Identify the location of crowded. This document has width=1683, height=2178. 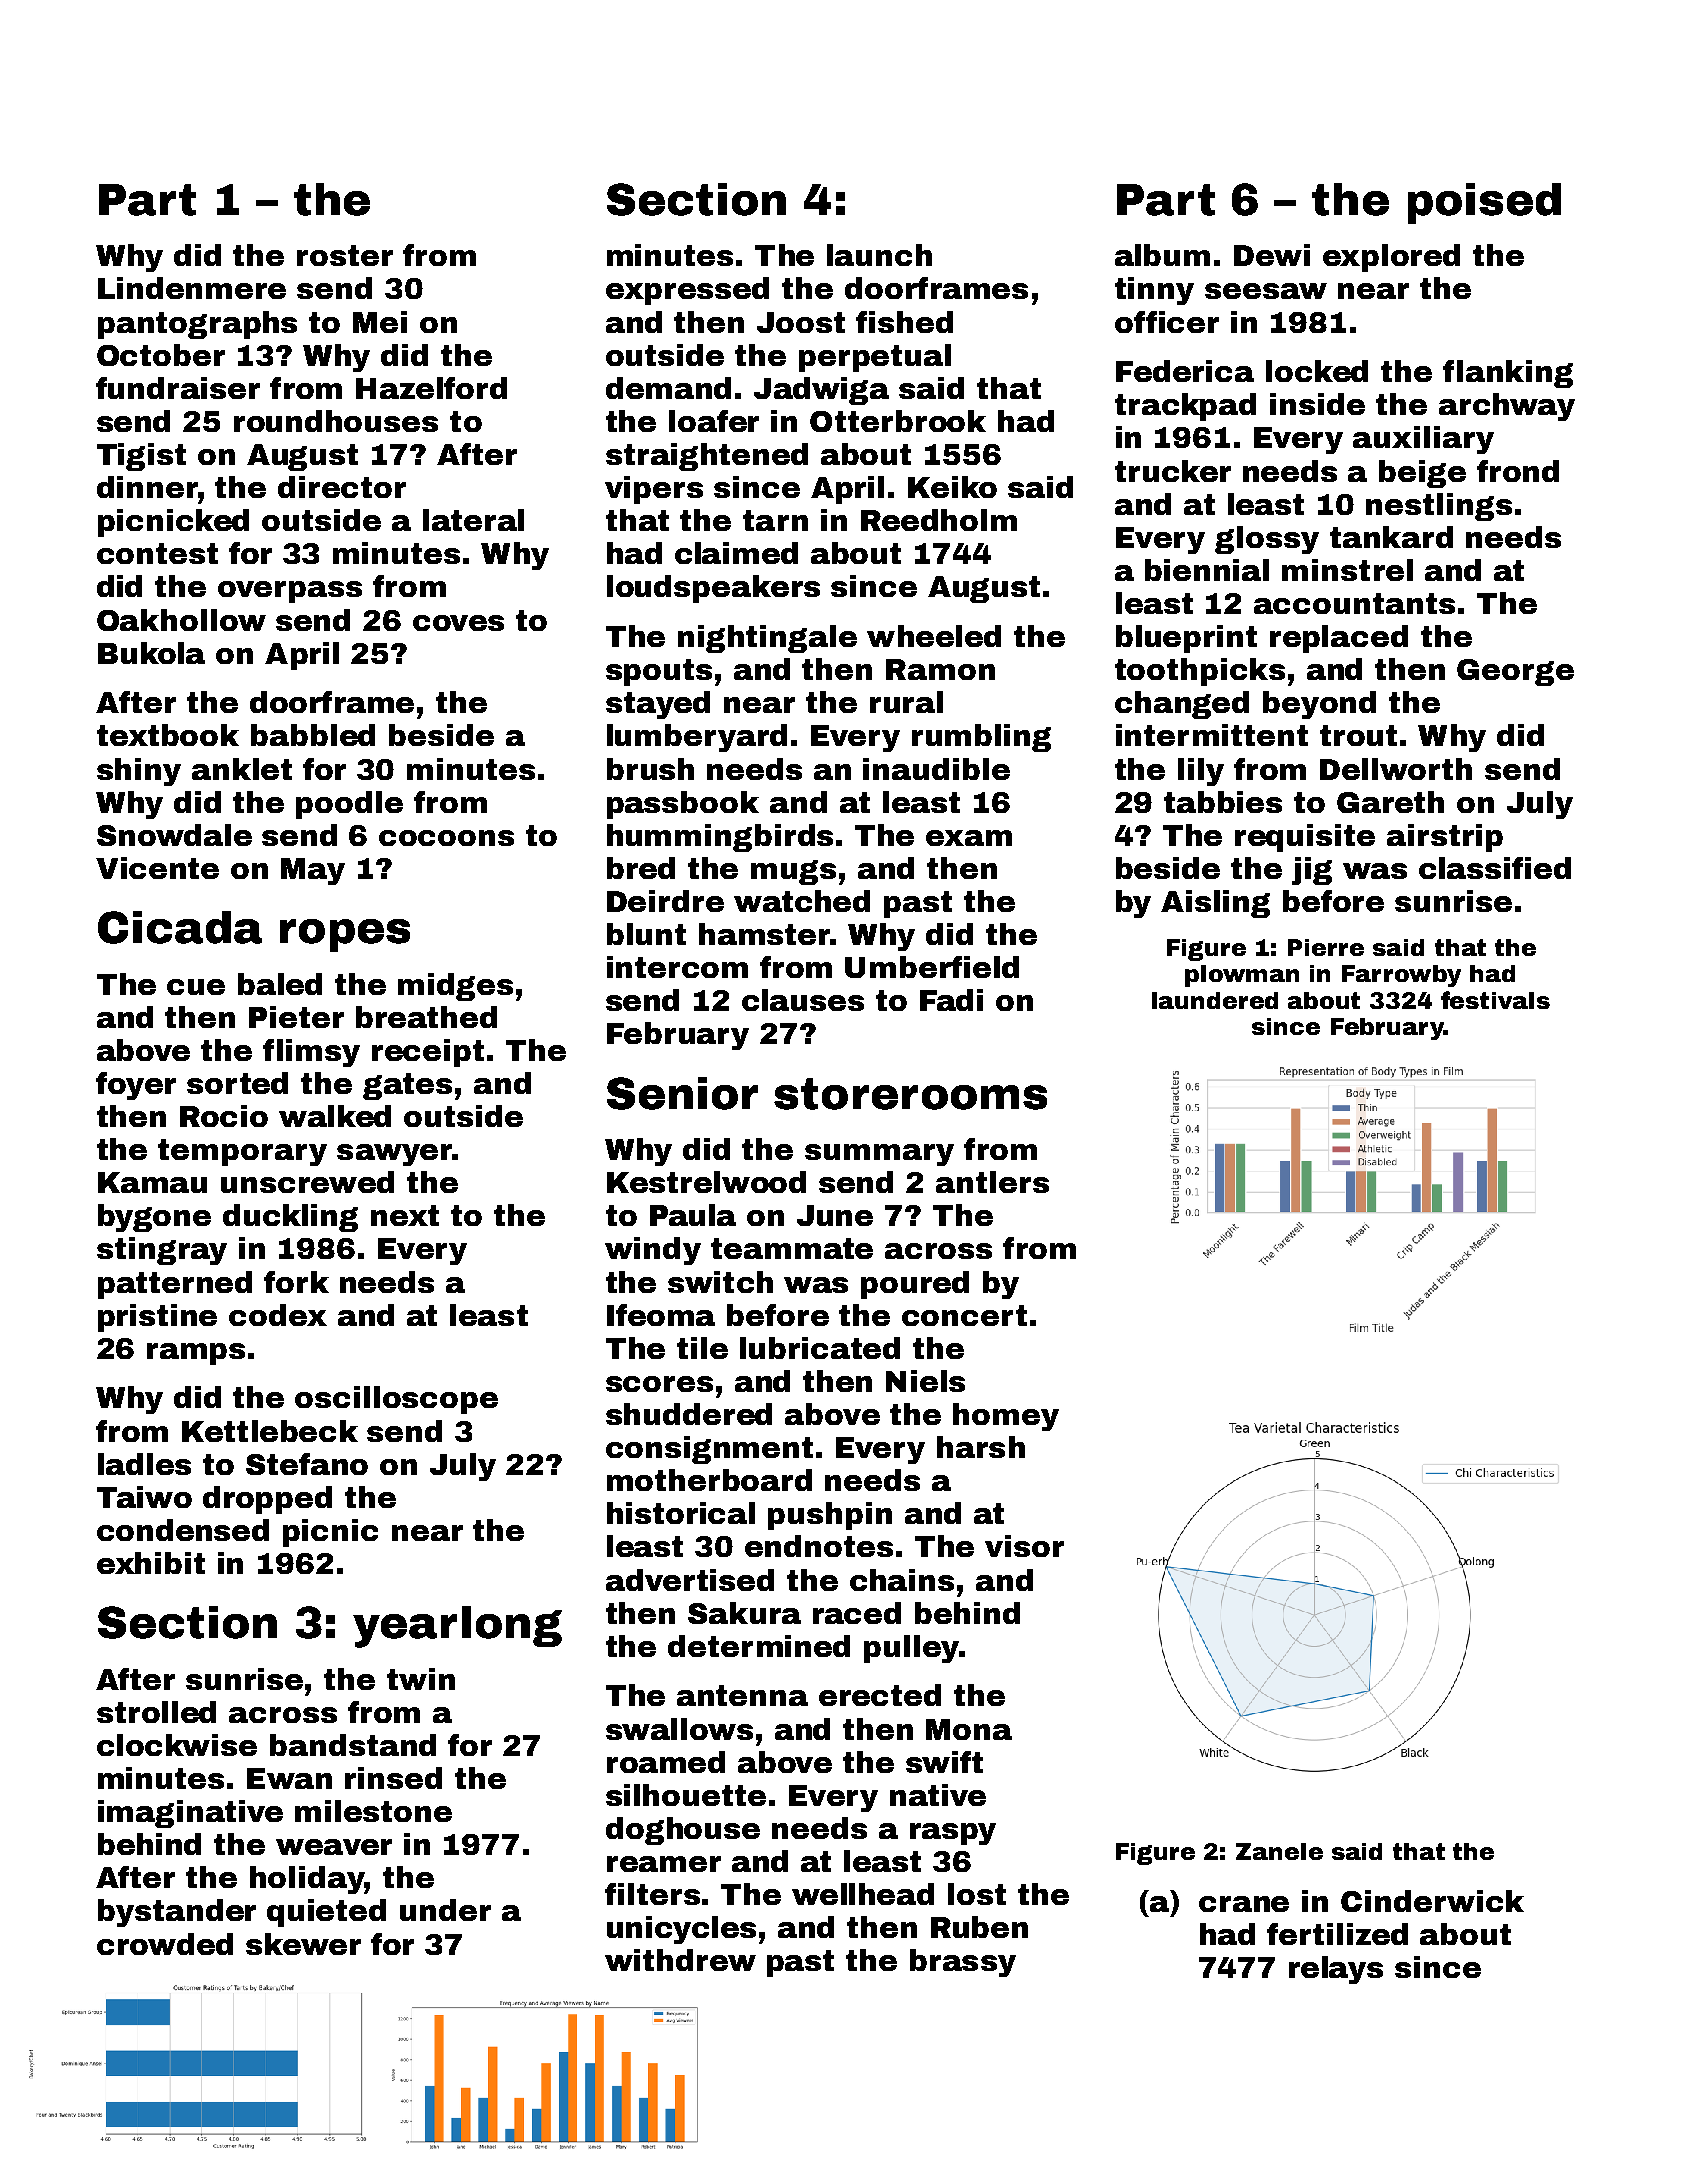
(165, 1944).
